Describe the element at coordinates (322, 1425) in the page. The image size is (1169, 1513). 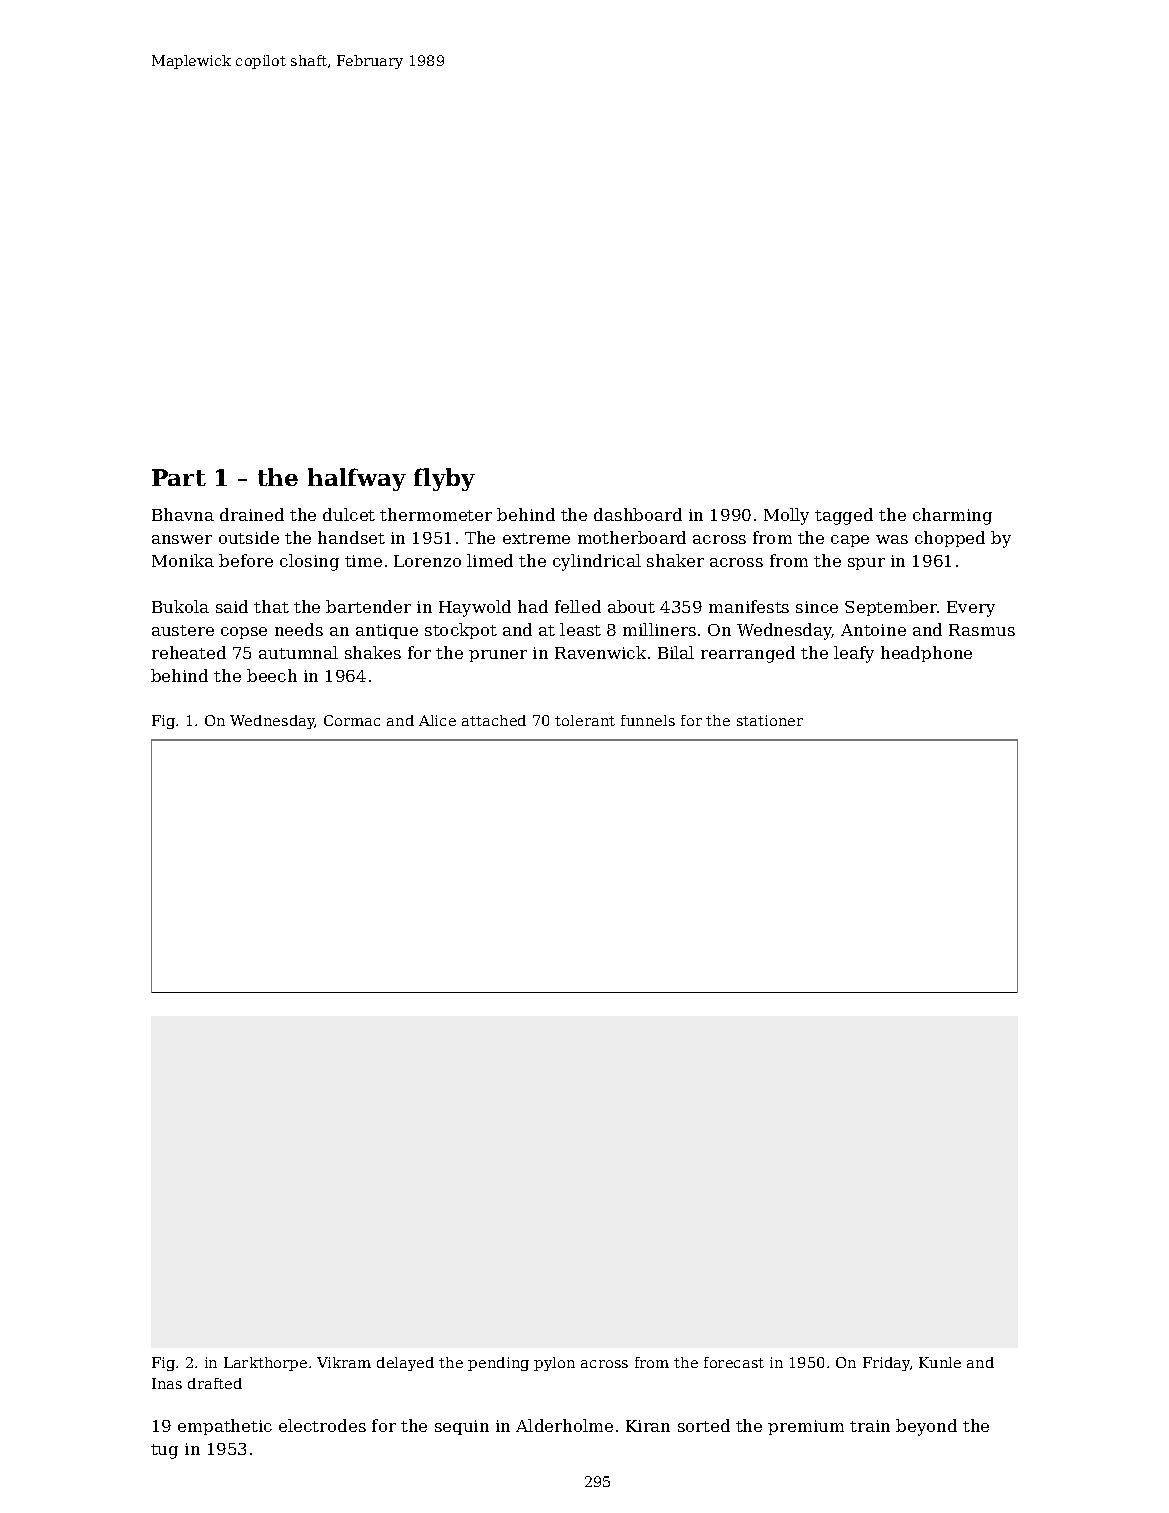
I see `electrodes` at that location.
